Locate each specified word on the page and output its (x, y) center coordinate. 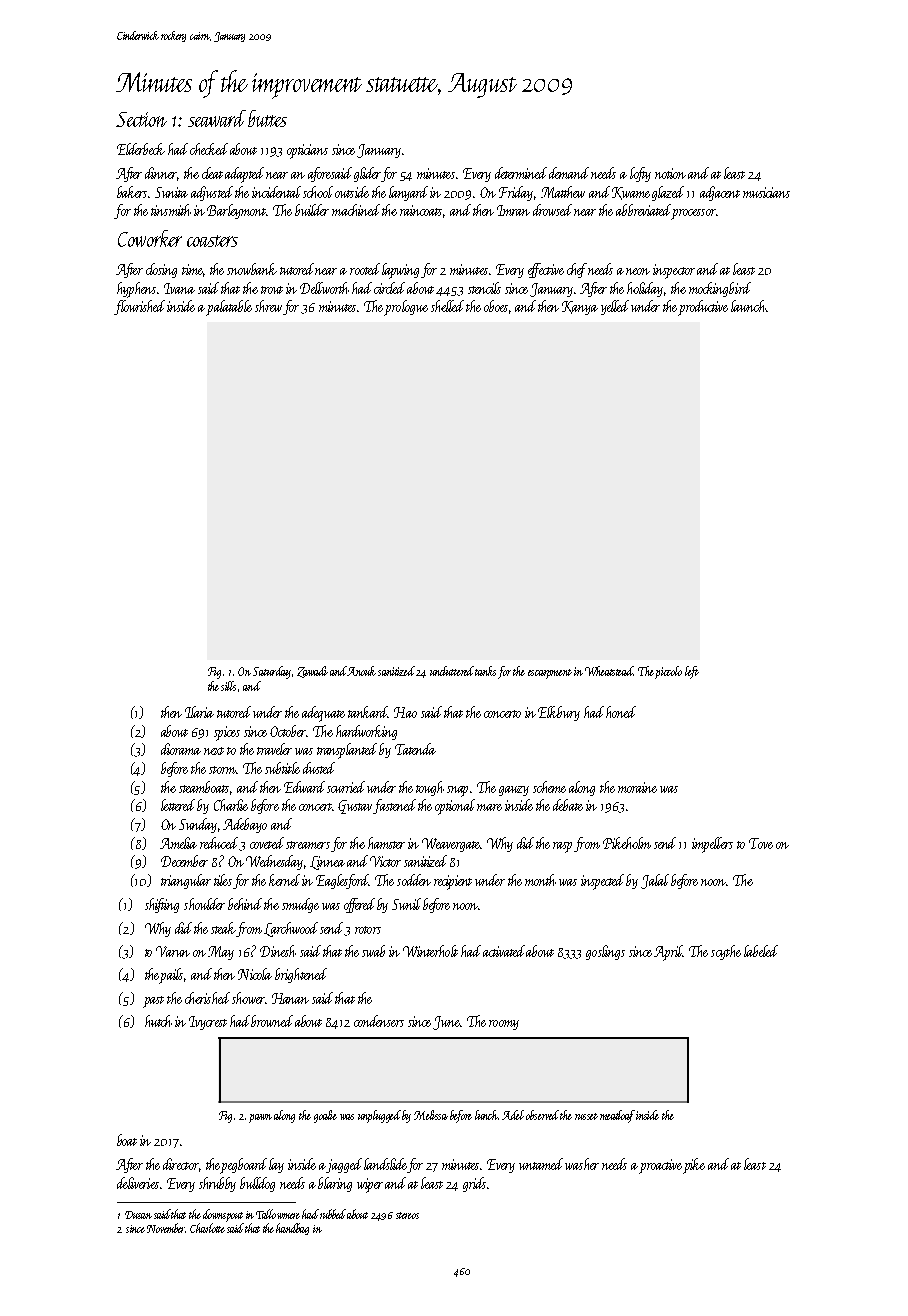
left (692, 672)
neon (638, 271)
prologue (406, 307)
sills (228, 686)
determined (521, 173)
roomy (504, 1025)
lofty (640, 174)
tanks (486, 671)
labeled (761, 951)
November (166, 1228)
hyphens (136, 290)
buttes (267, 118)
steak (223, 928)
